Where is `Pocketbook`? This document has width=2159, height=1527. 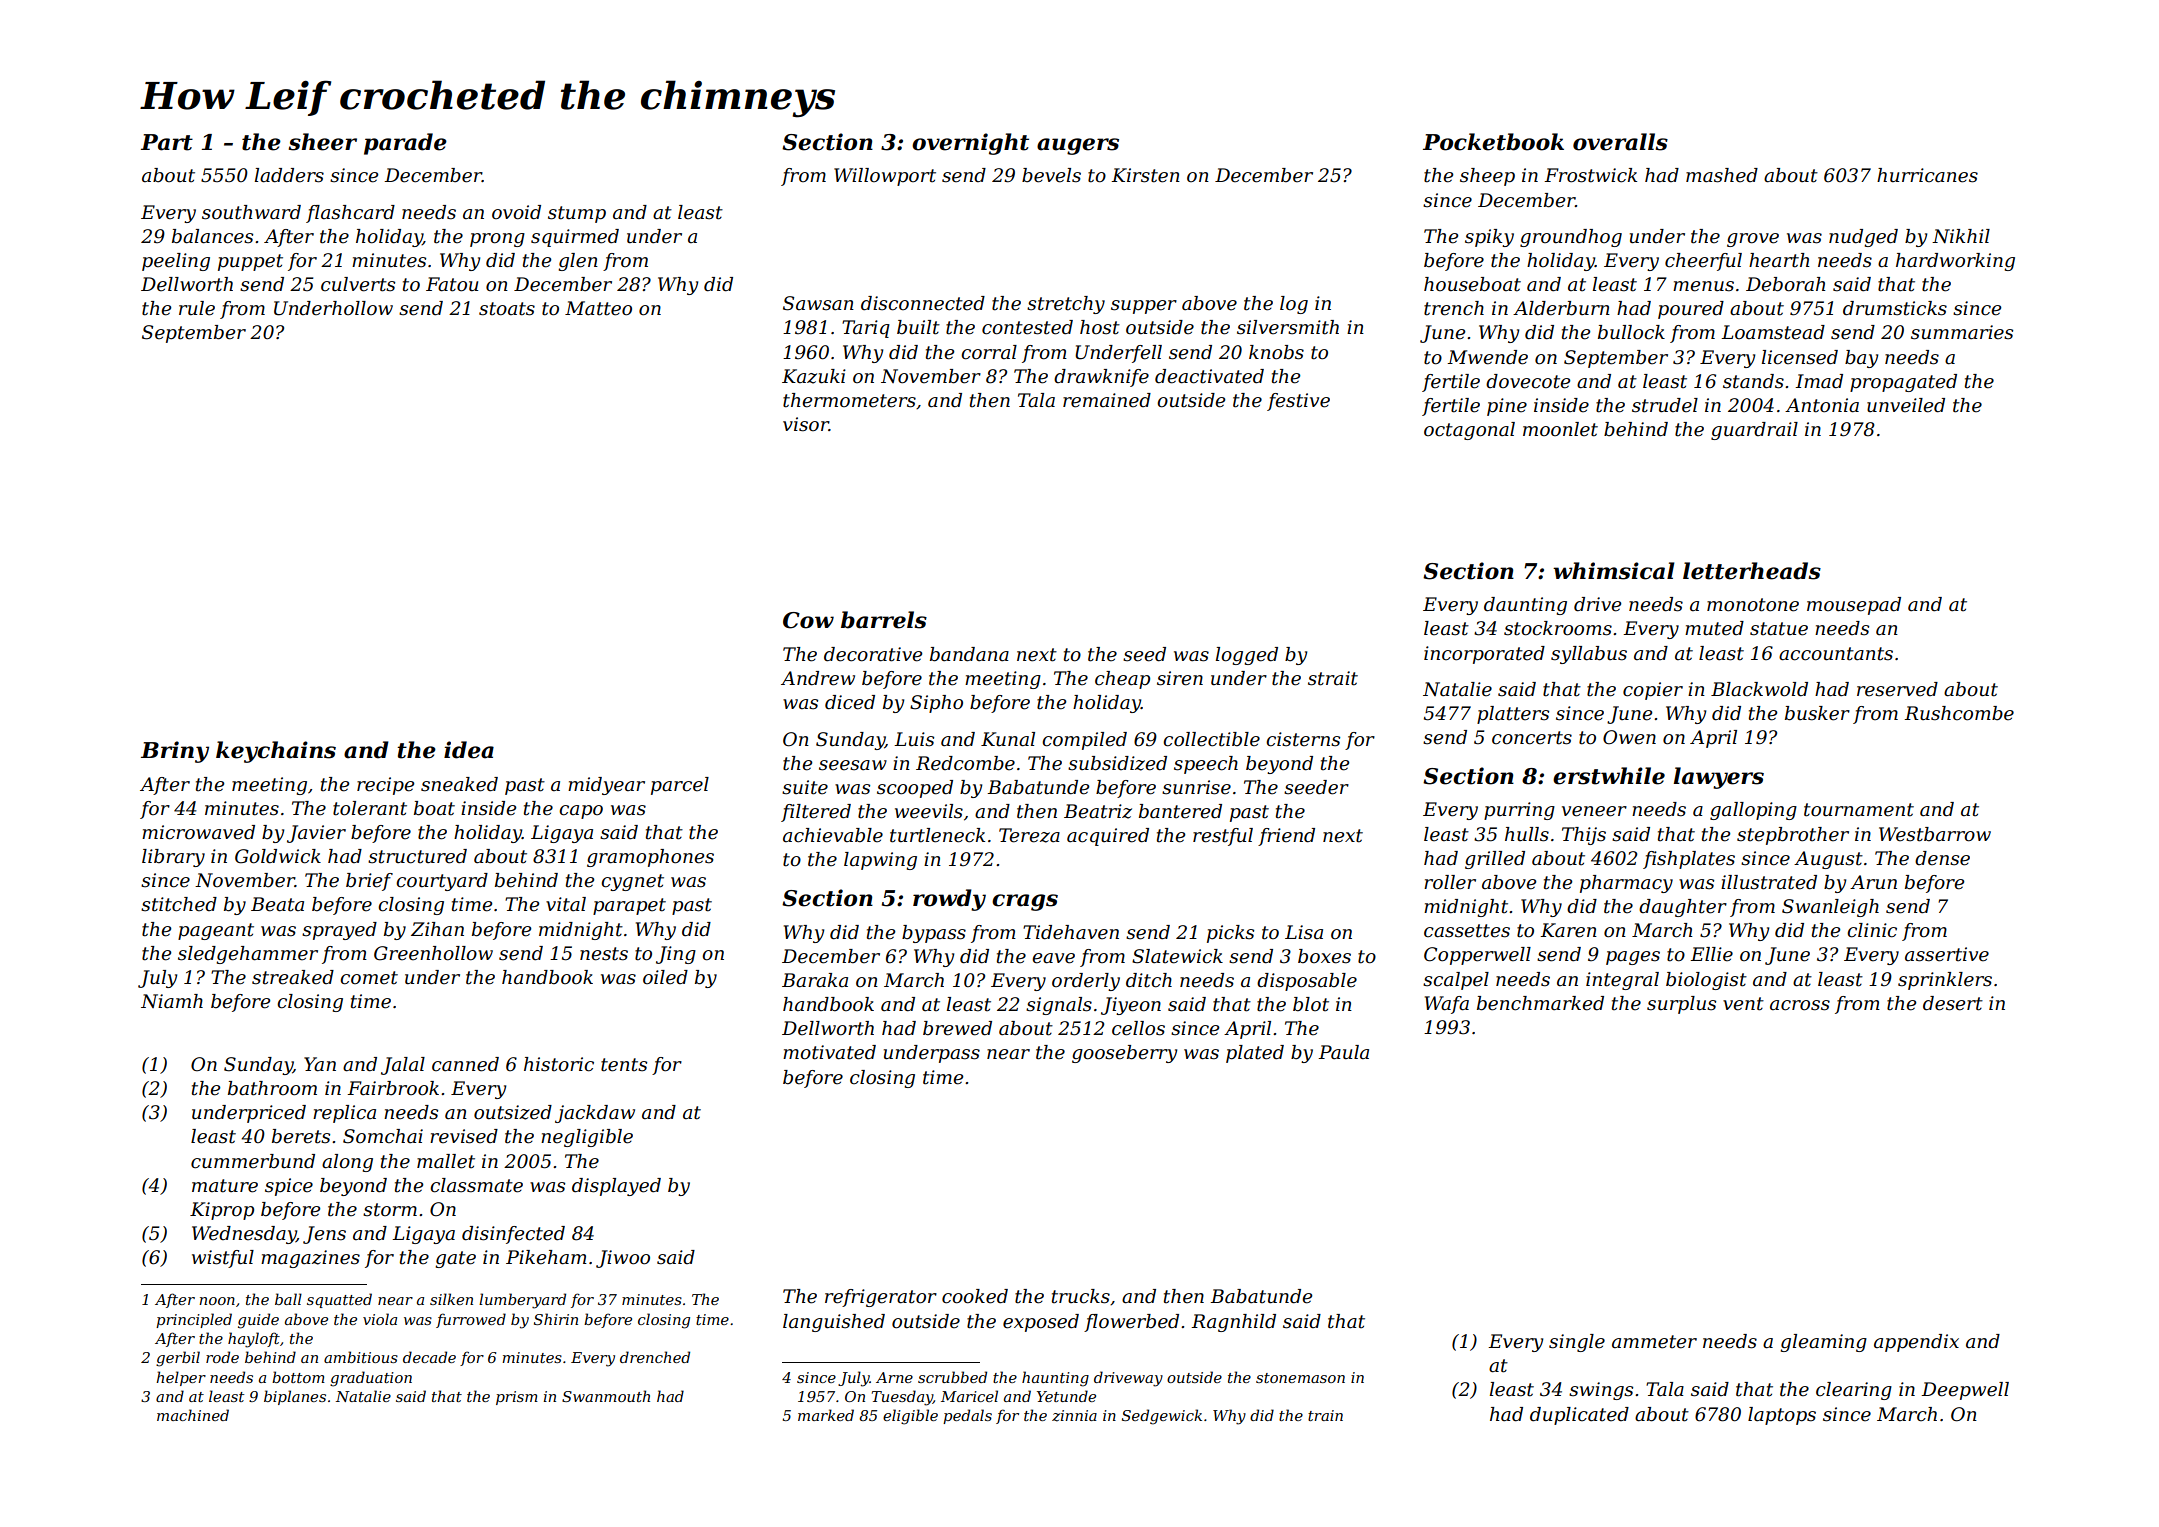 Pocketbook is located at coordinates (1493, 142).
